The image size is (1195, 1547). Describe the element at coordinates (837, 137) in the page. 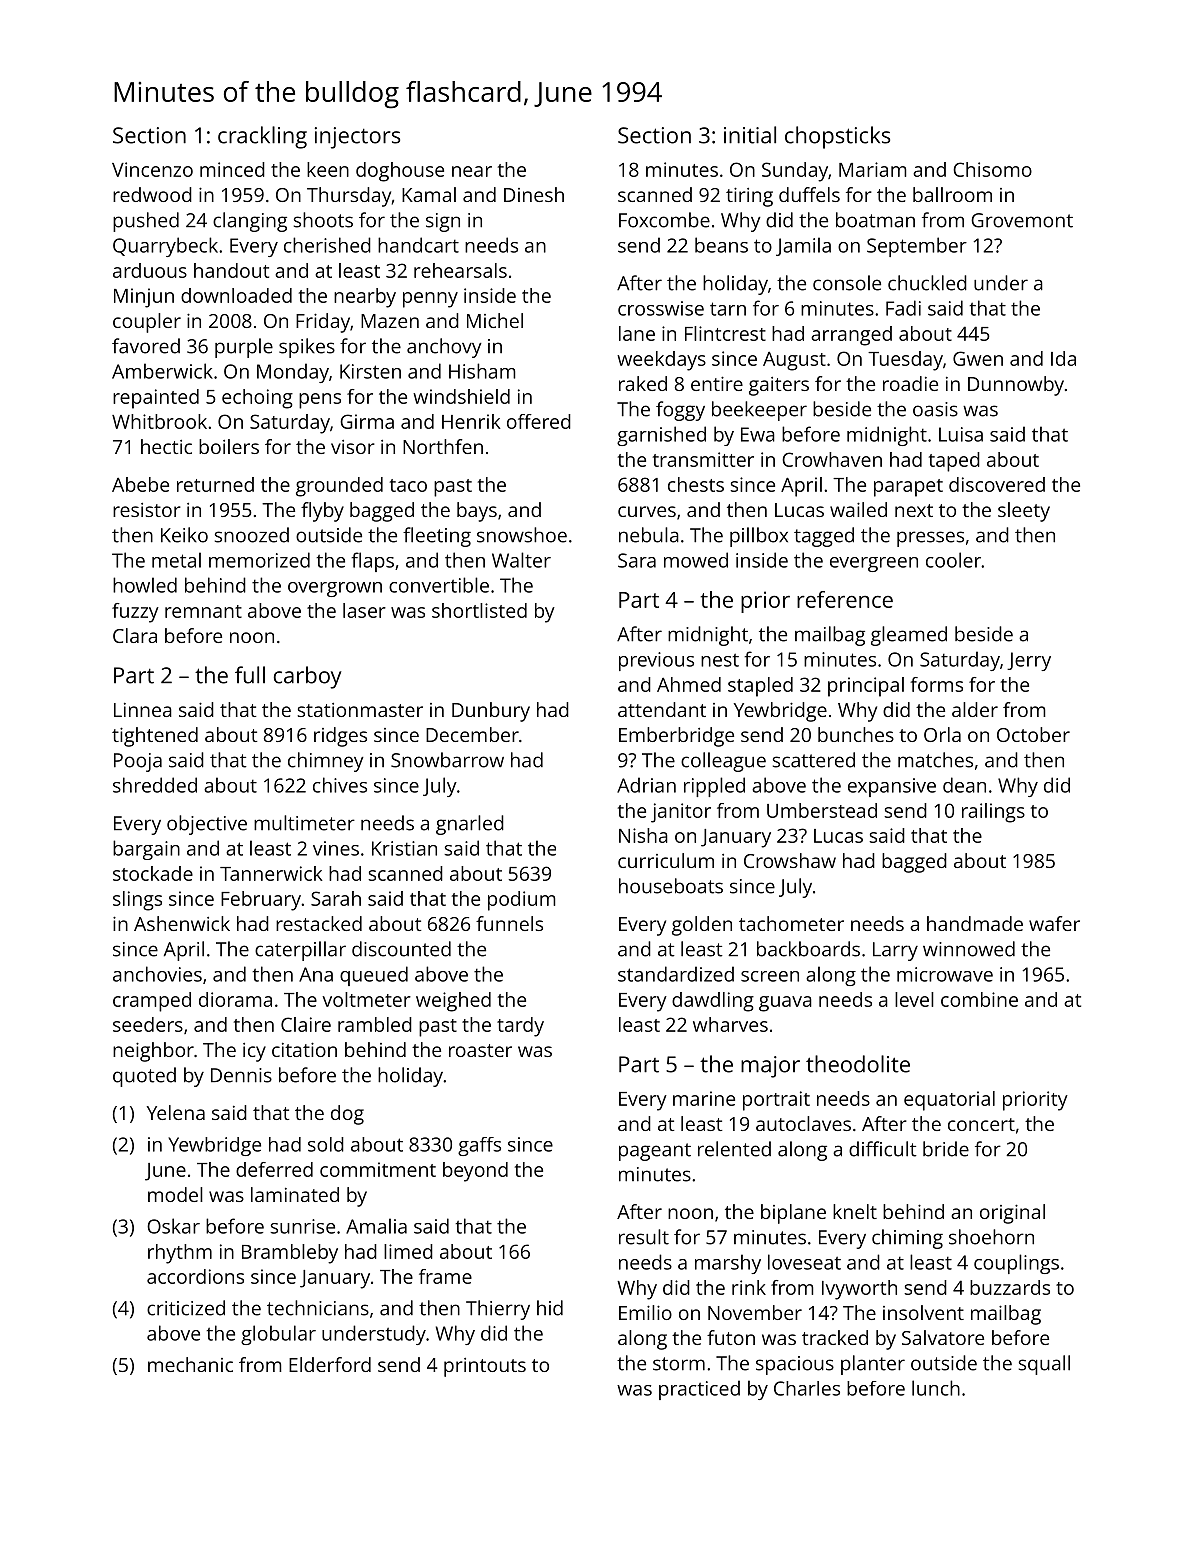

I see `chopsticks` at that location.
